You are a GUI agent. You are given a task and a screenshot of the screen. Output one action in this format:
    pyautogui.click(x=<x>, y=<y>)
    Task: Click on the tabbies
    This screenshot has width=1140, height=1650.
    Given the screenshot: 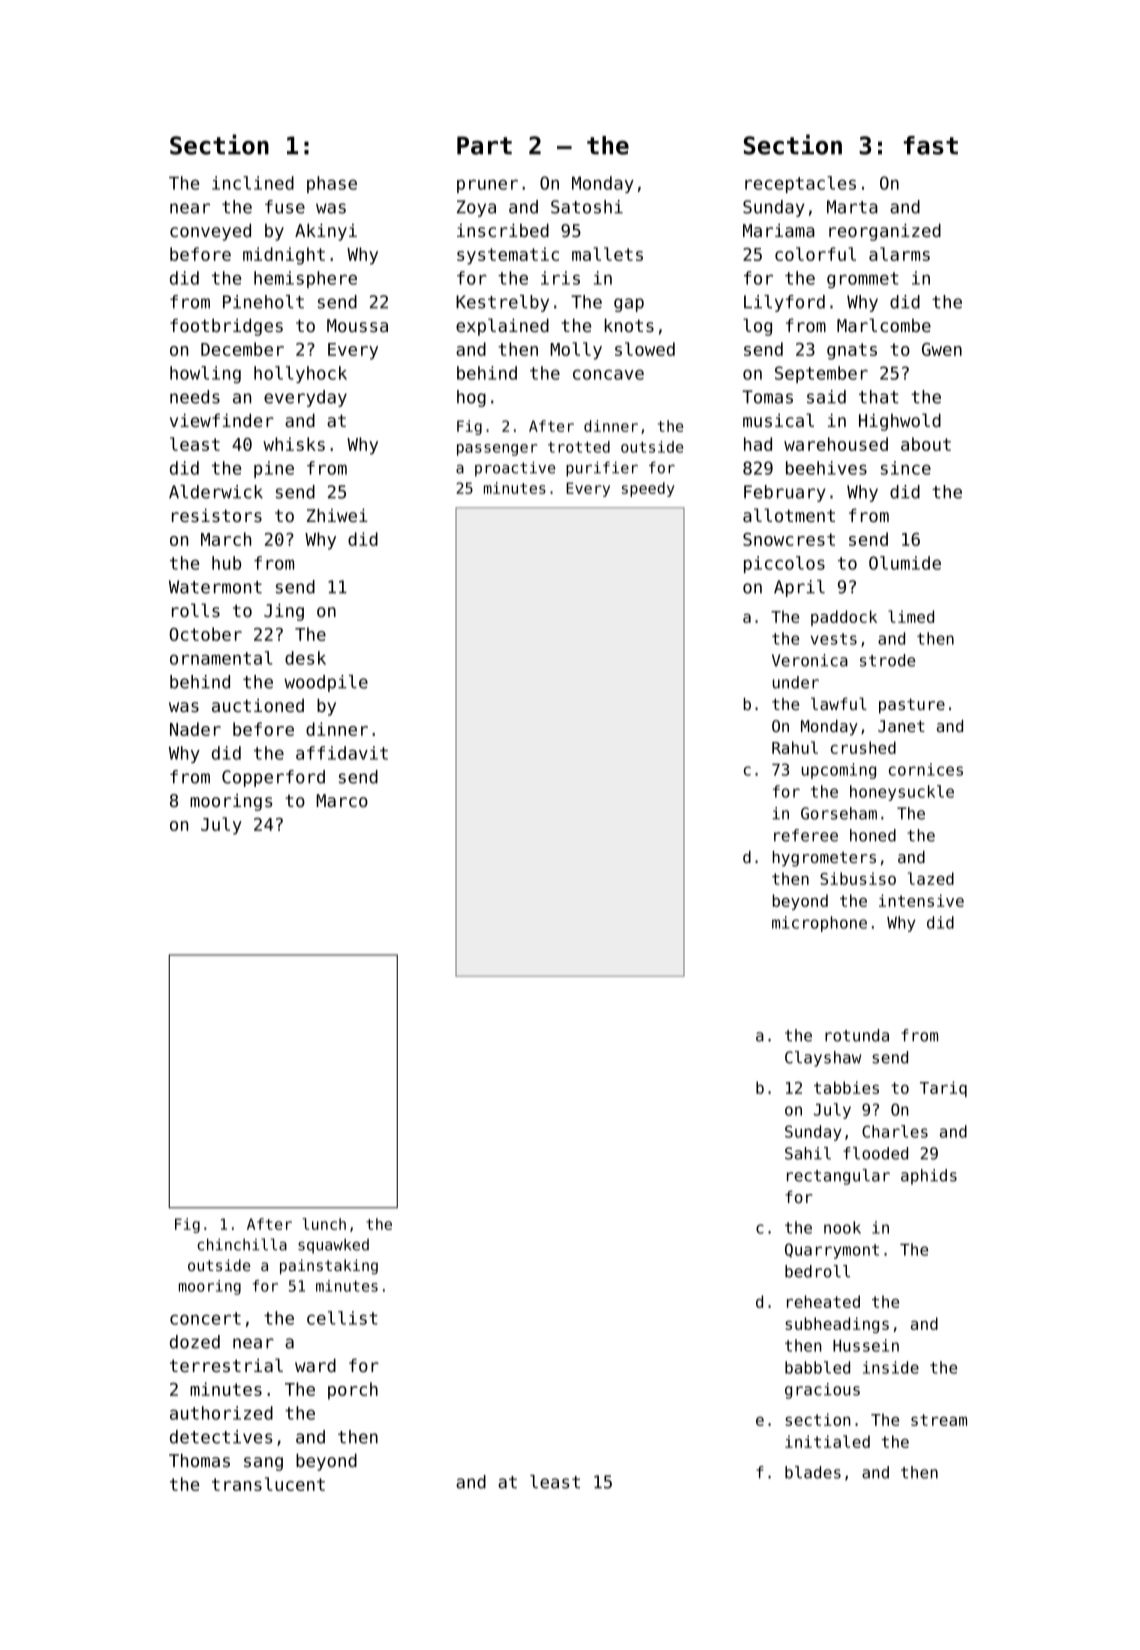 What is the action you would take?
    pyautogui.click(x=846, y=1087)
